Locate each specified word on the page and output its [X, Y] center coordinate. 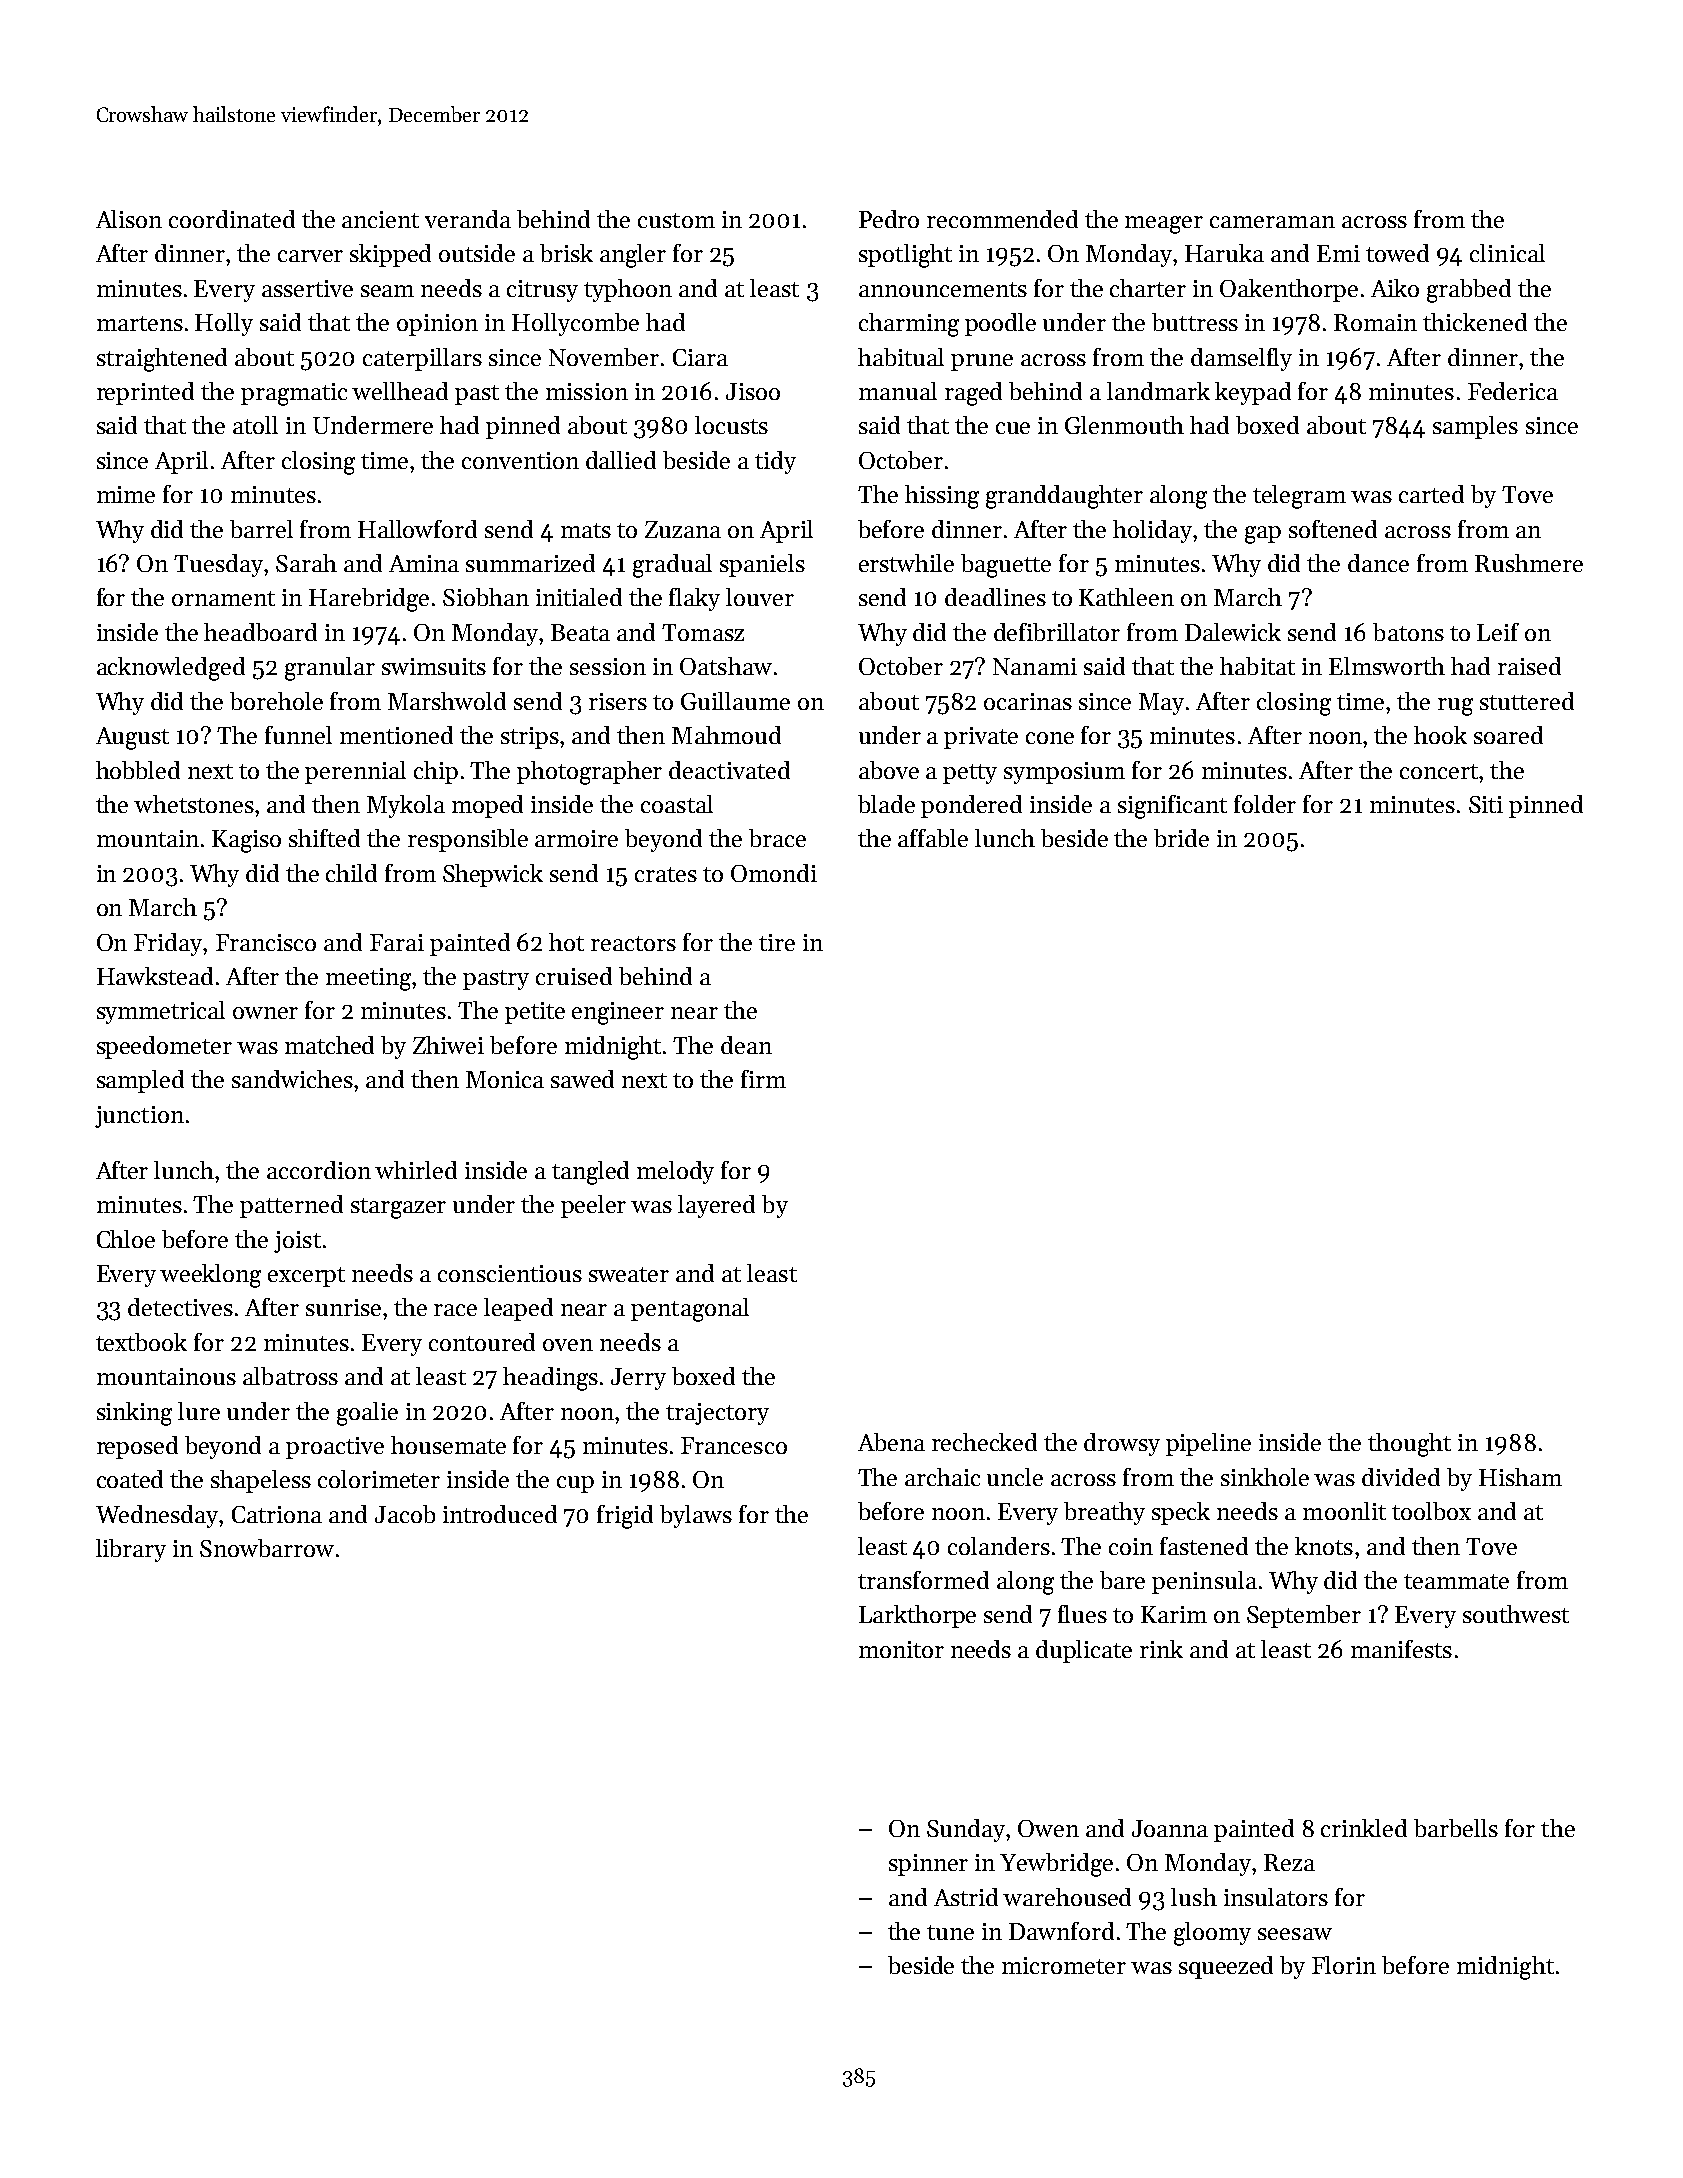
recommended [1002, 219]
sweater [629, 1274]
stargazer [398, 1208]
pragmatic [294, 394]
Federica [1513, 391]
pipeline [1208, 1444]
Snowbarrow [267, 1548]
